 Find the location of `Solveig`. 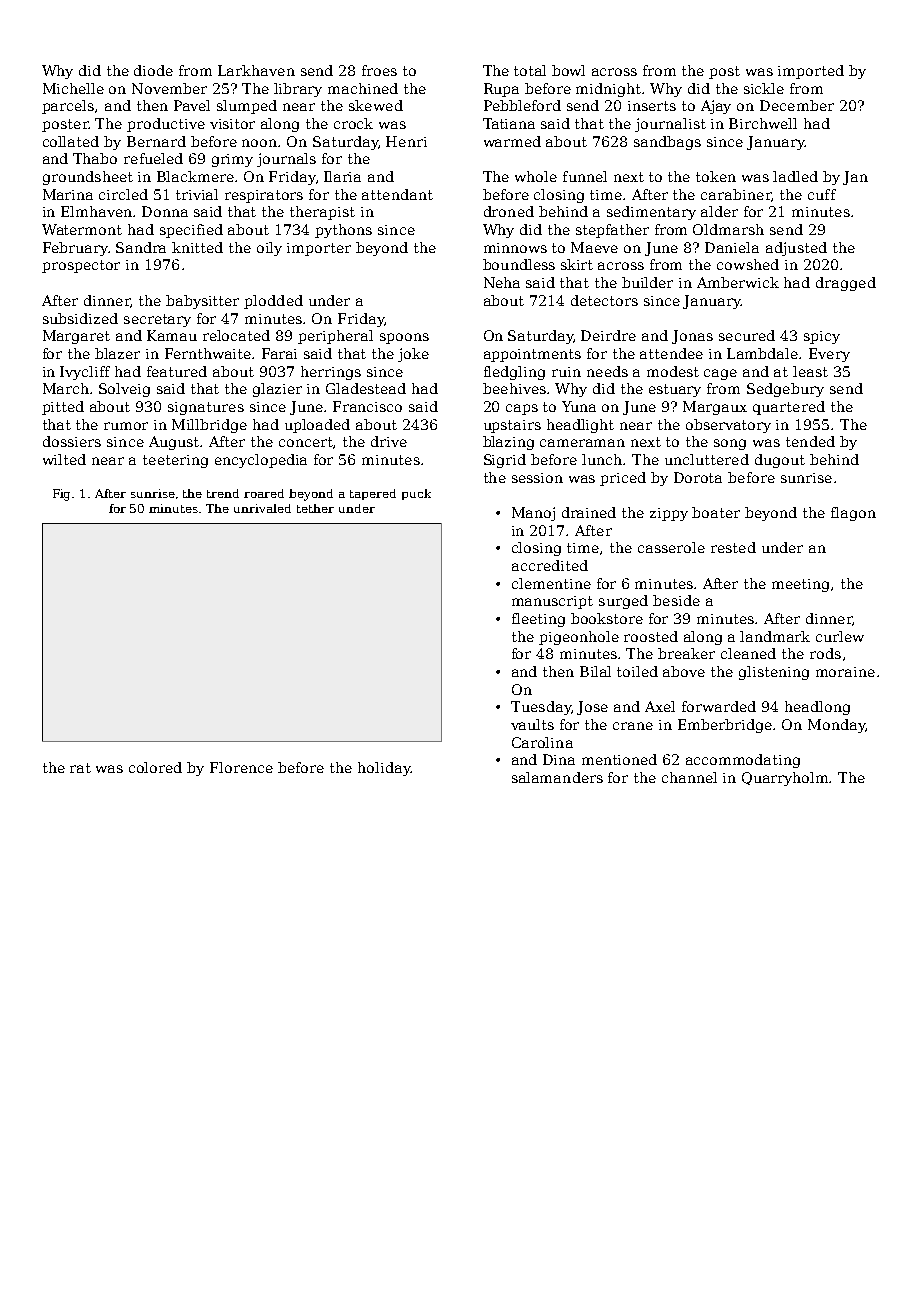

Solveig is located at coordinates (124, 390).
